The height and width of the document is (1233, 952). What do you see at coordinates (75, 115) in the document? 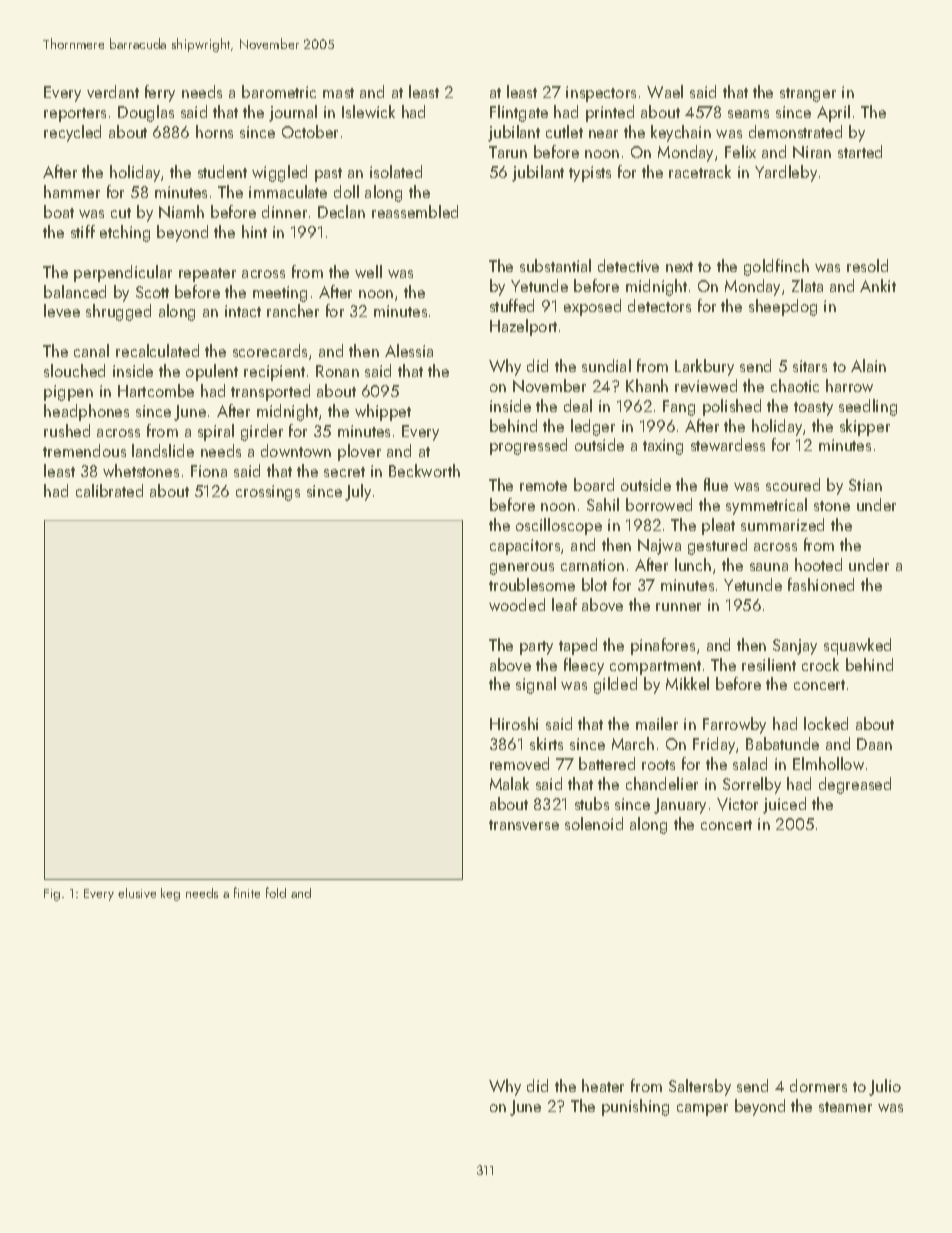
I see `reporters` at bounding box center [75, 115].
